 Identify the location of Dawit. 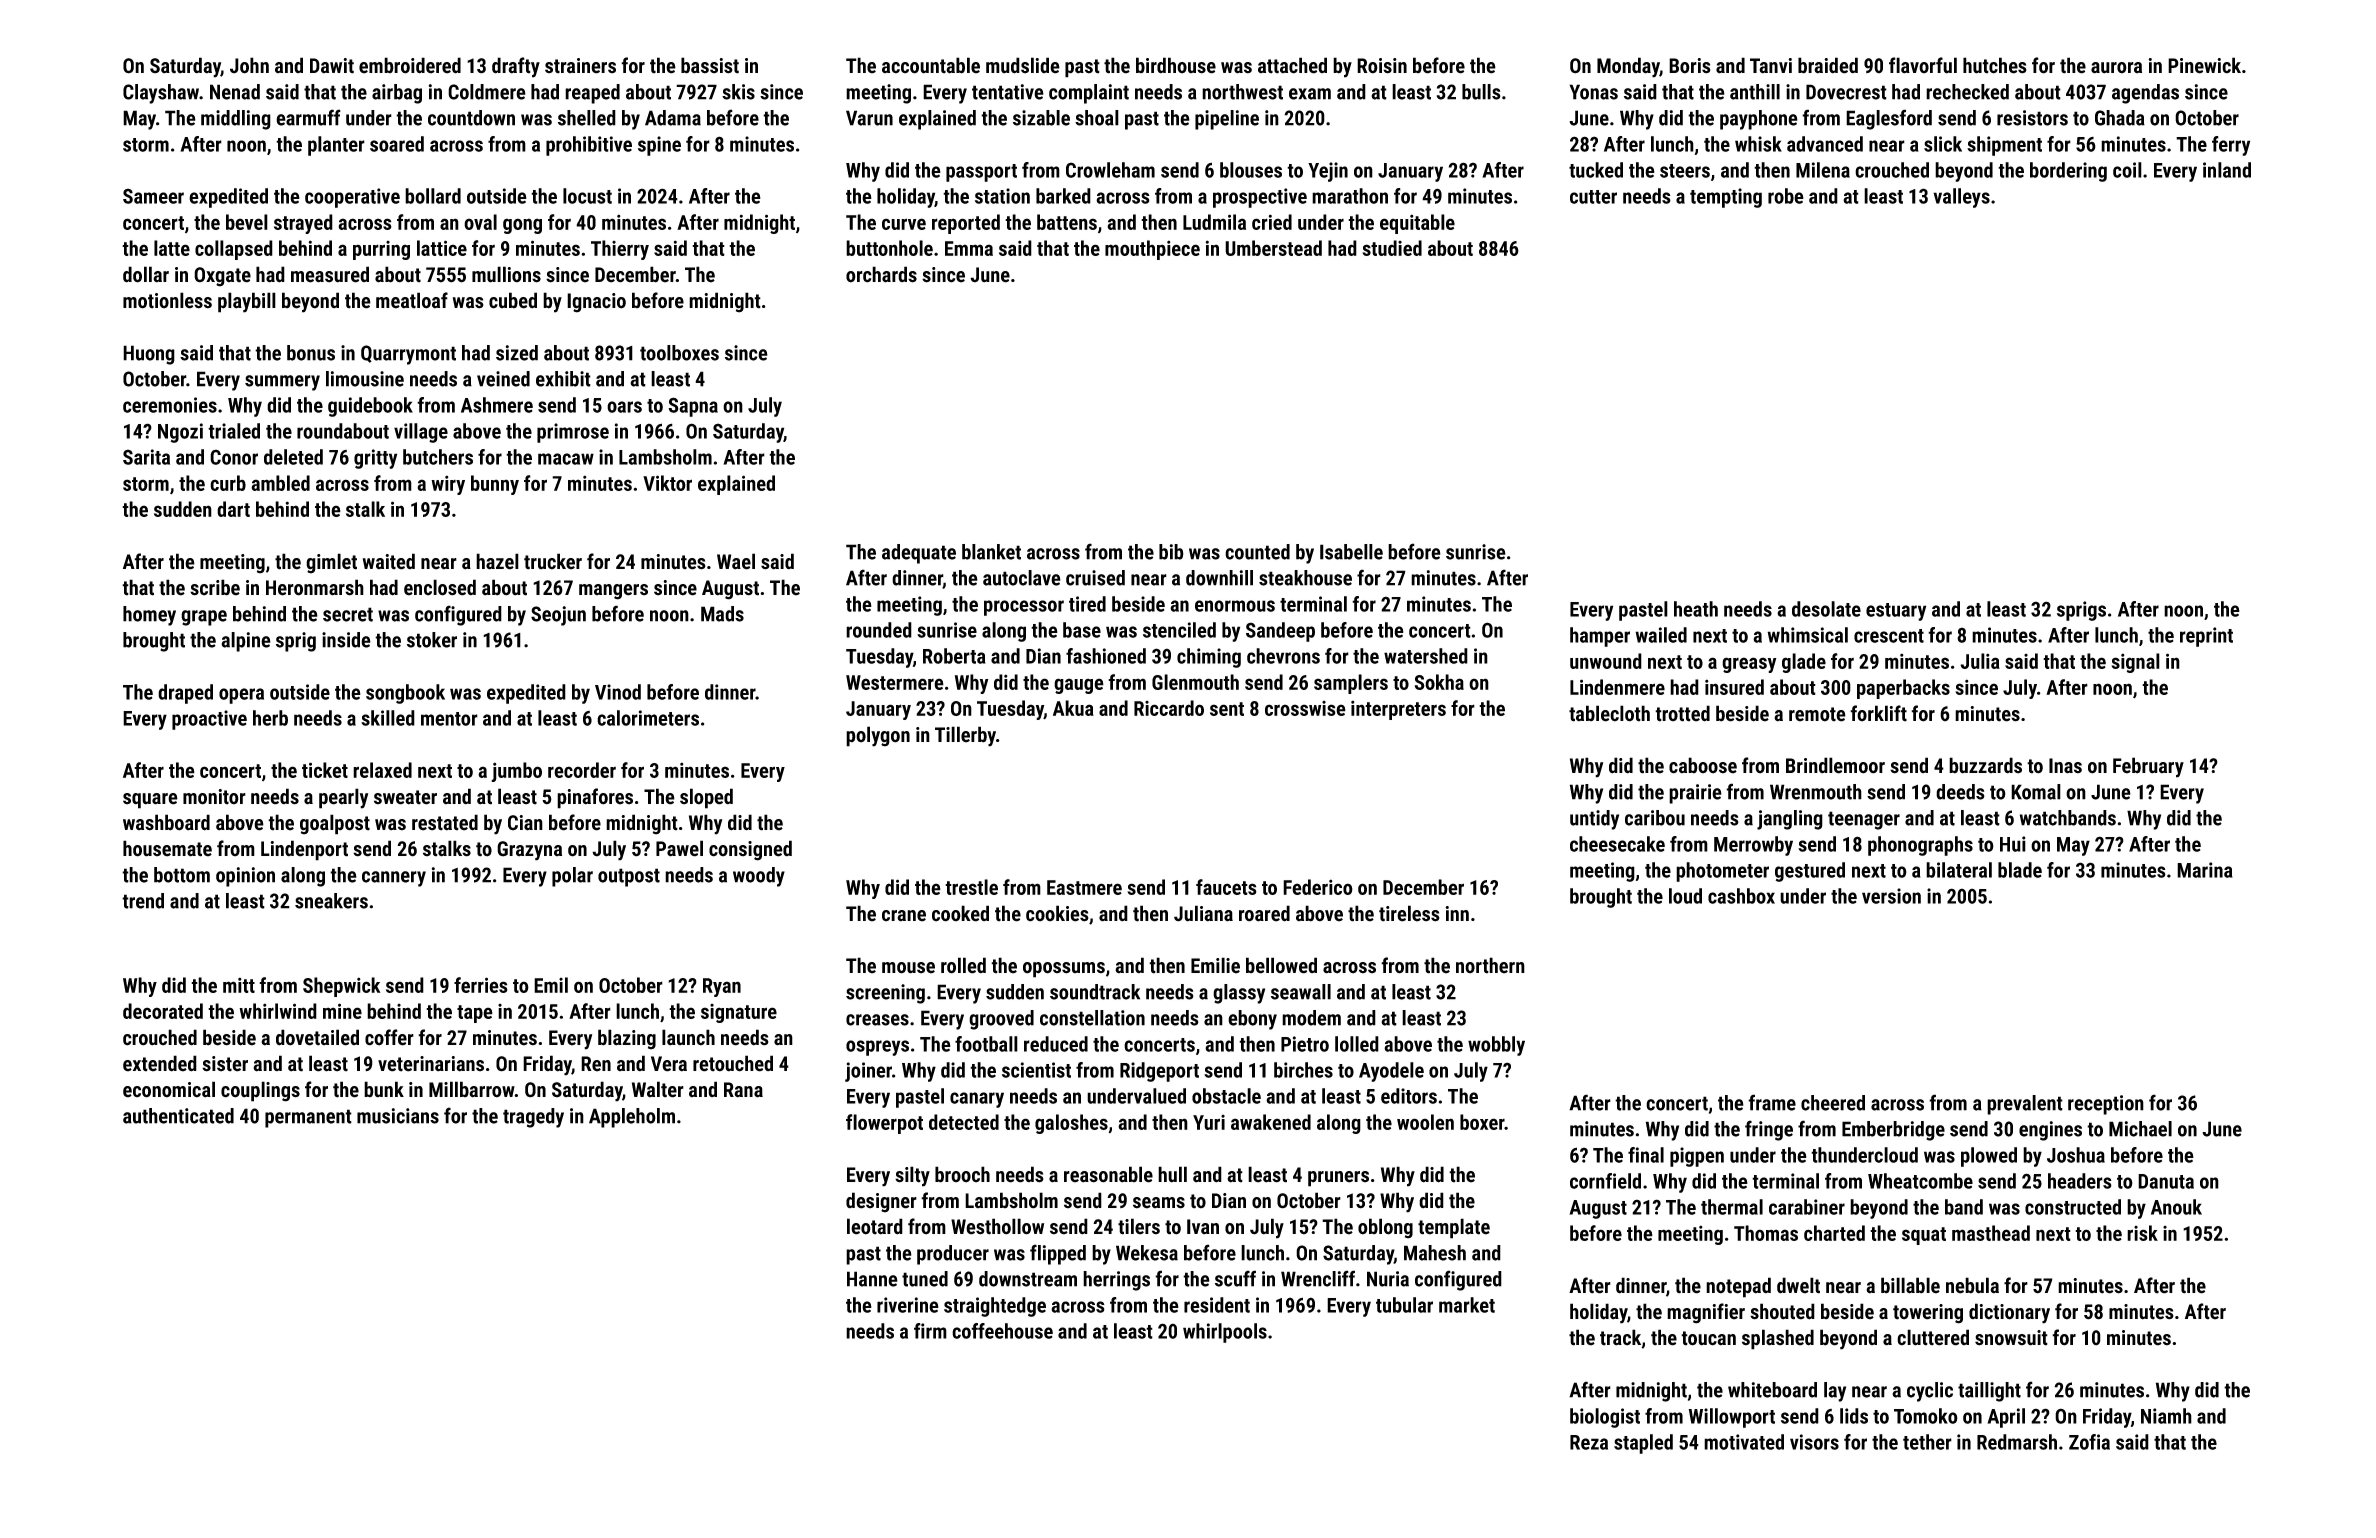
(332, 66).
